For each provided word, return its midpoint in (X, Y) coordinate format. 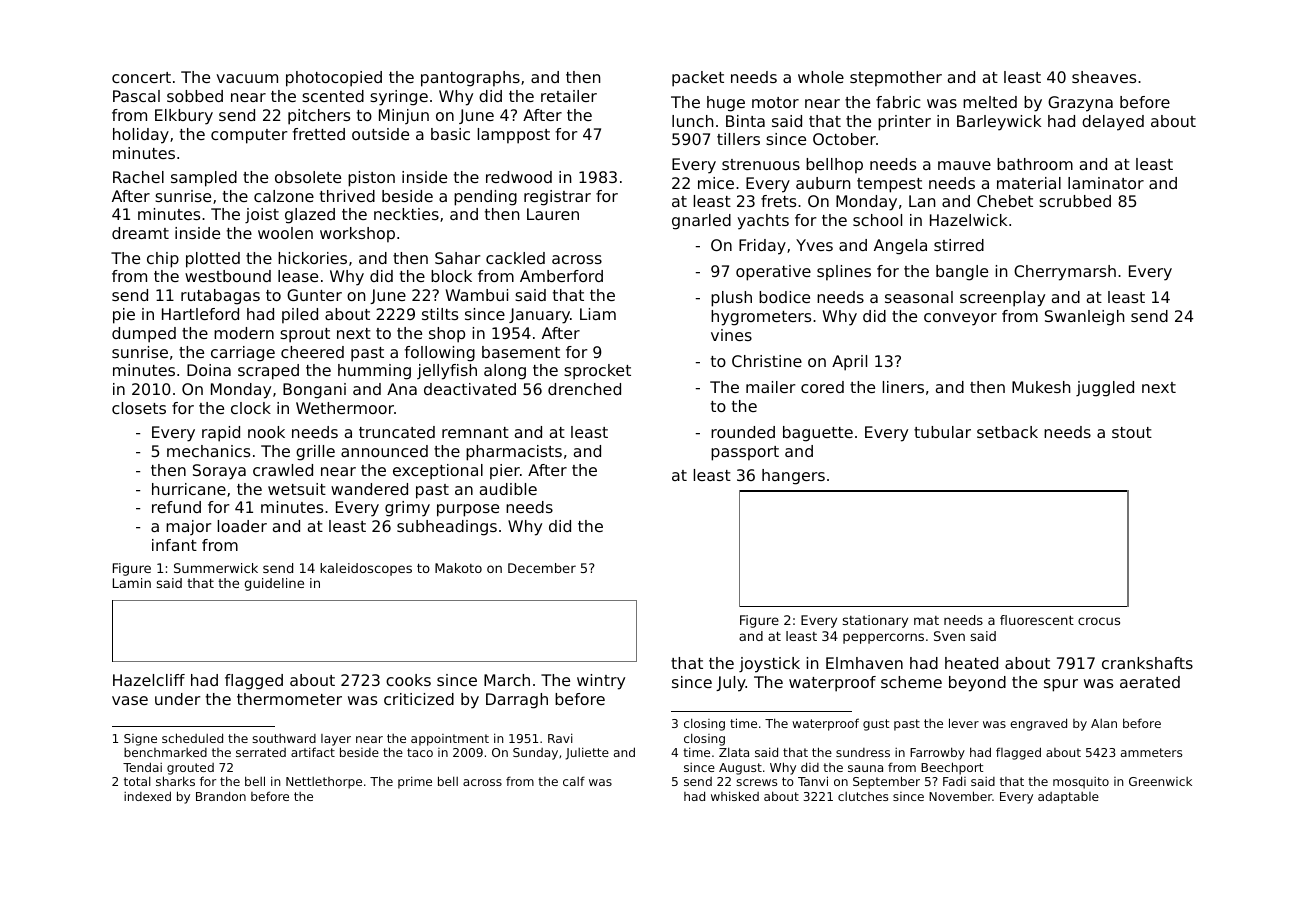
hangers (793, 477)
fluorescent (1037, 620)
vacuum (247, 78)
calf (574, 781)
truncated (397, 432)
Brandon (221, 796)
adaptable (1068, 798)
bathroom (1035, 164)
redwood (519, 177)
